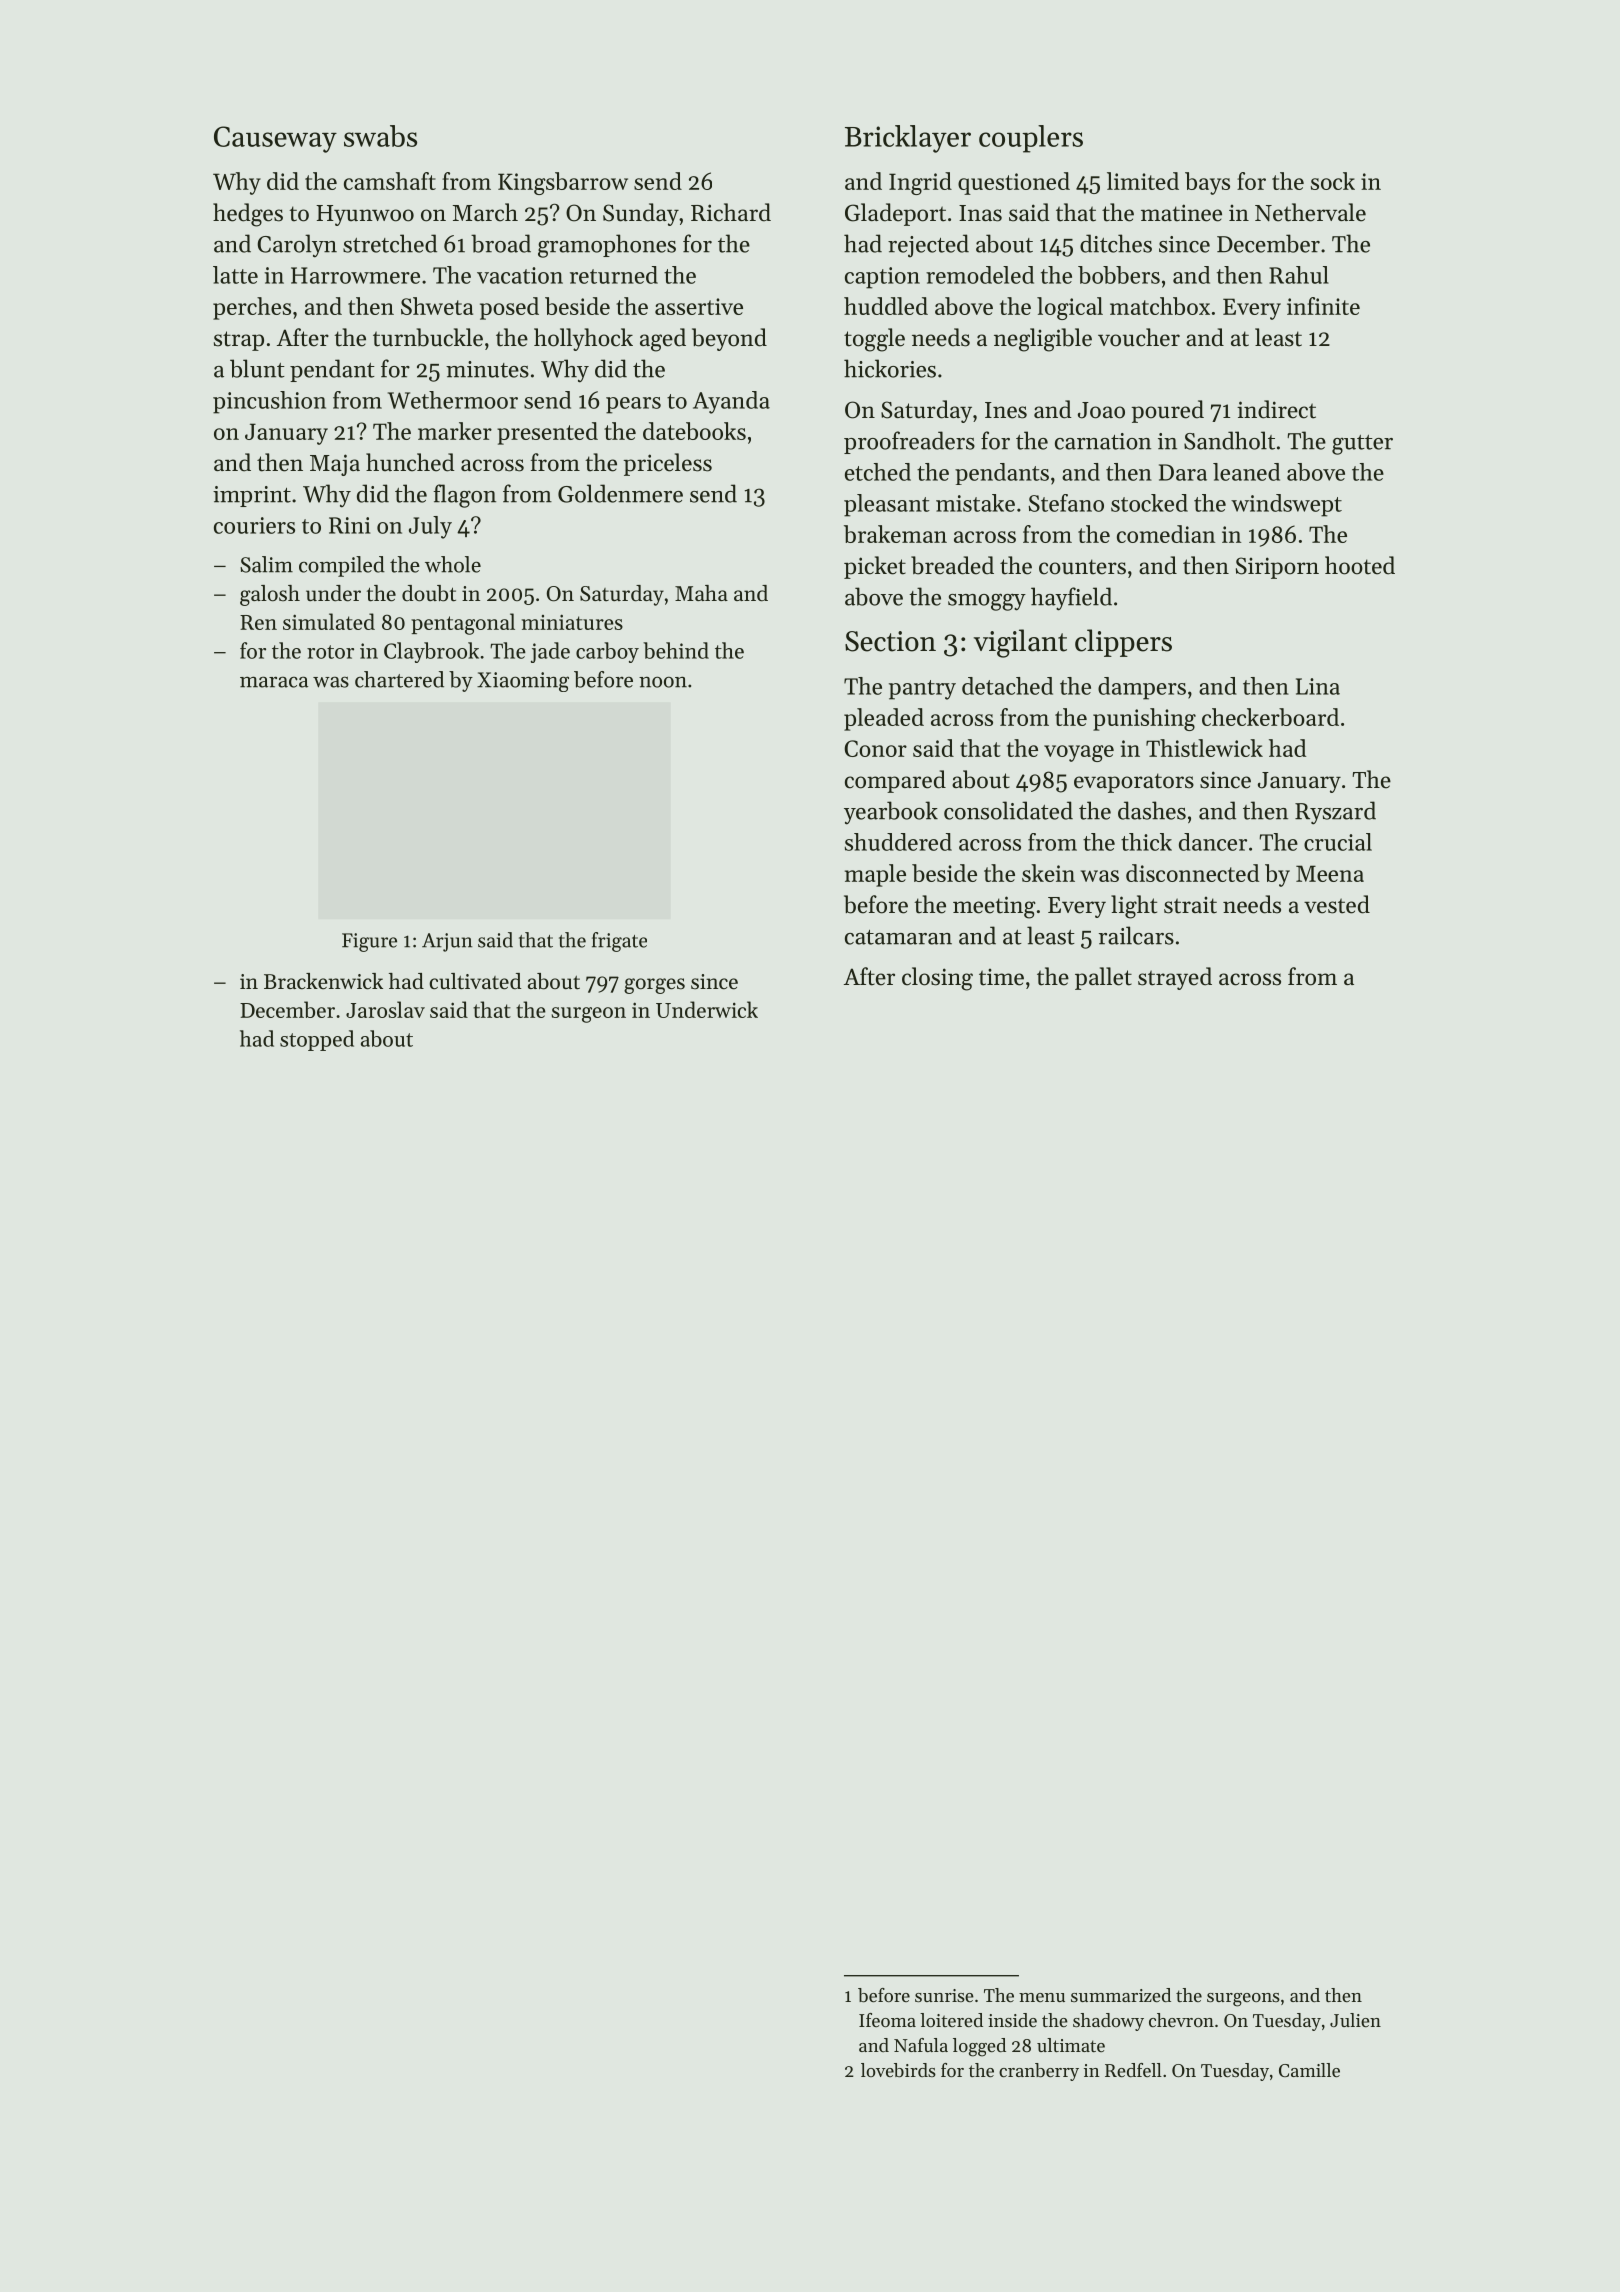  What do you see at coordinates (380, 136) in the screenshot?
I see `swabs` at bounding box center [380, 136].
